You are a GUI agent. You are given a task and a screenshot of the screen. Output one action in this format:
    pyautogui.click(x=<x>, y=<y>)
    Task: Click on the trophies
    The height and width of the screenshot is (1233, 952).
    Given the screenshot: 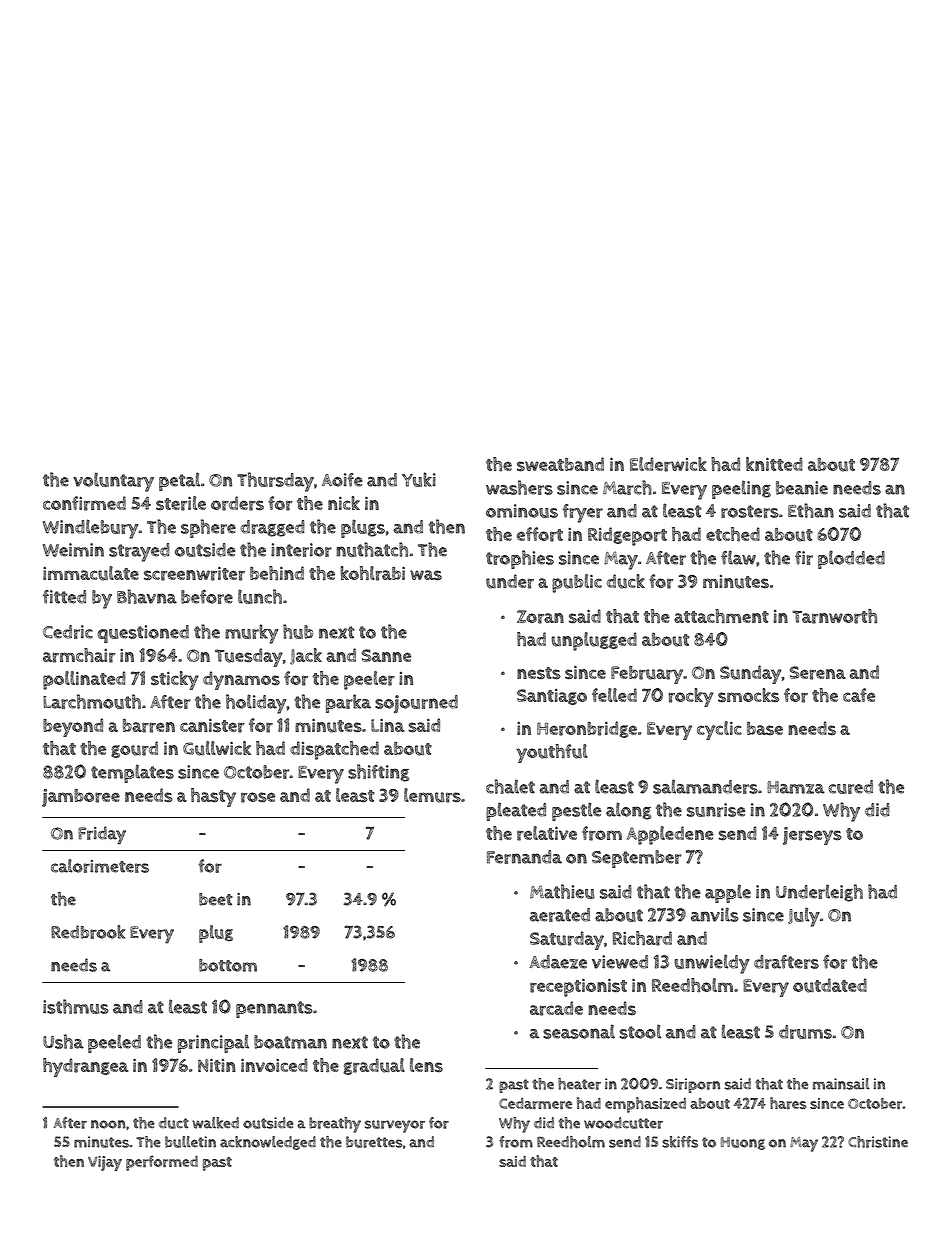 What is the action you would take?
    pyautogui.click(x=520, y=559)
